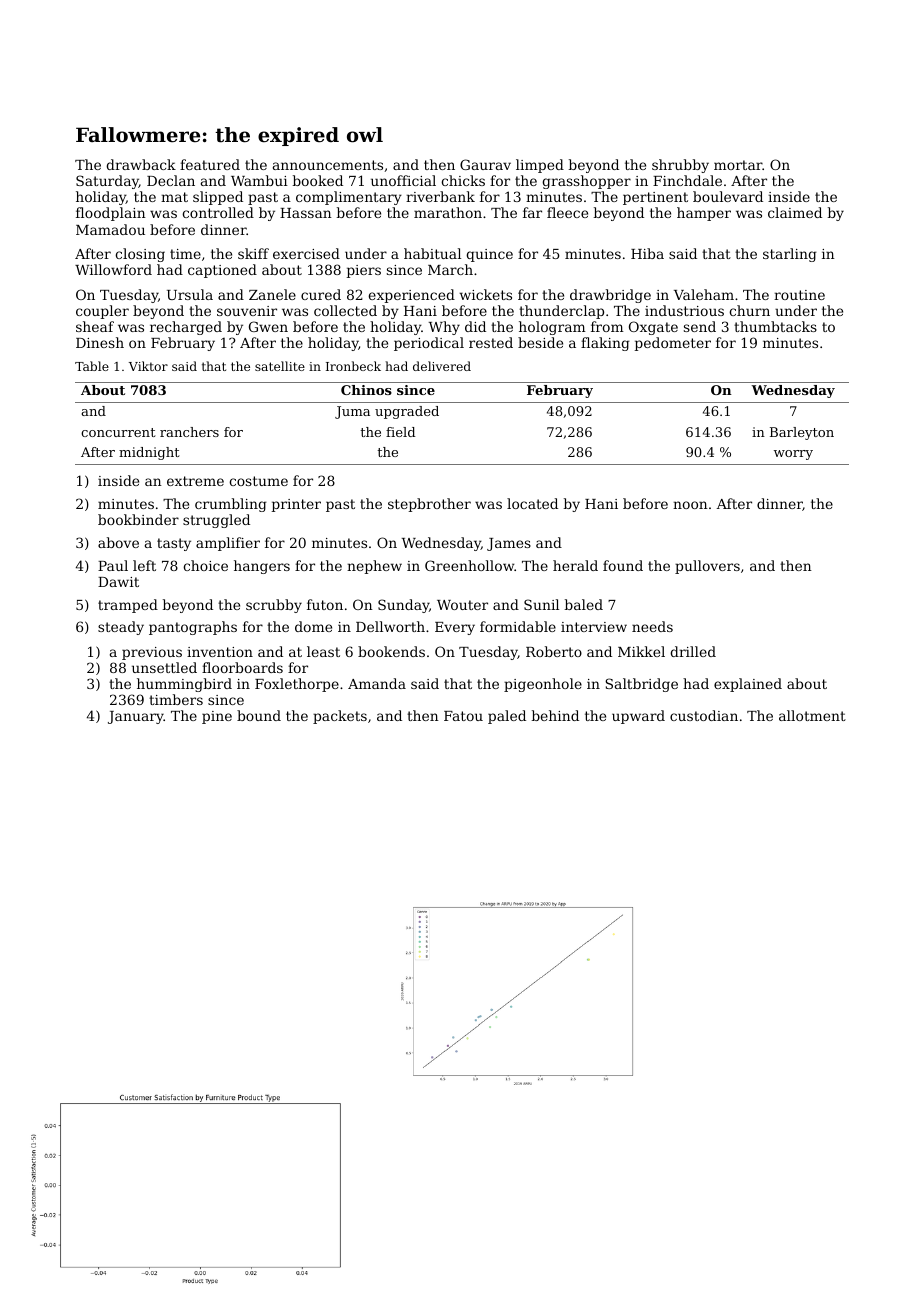 The image size is (924, 1308). Describe the element at coordinates (532, 503) in the screenshot. I see `located` at that location.
